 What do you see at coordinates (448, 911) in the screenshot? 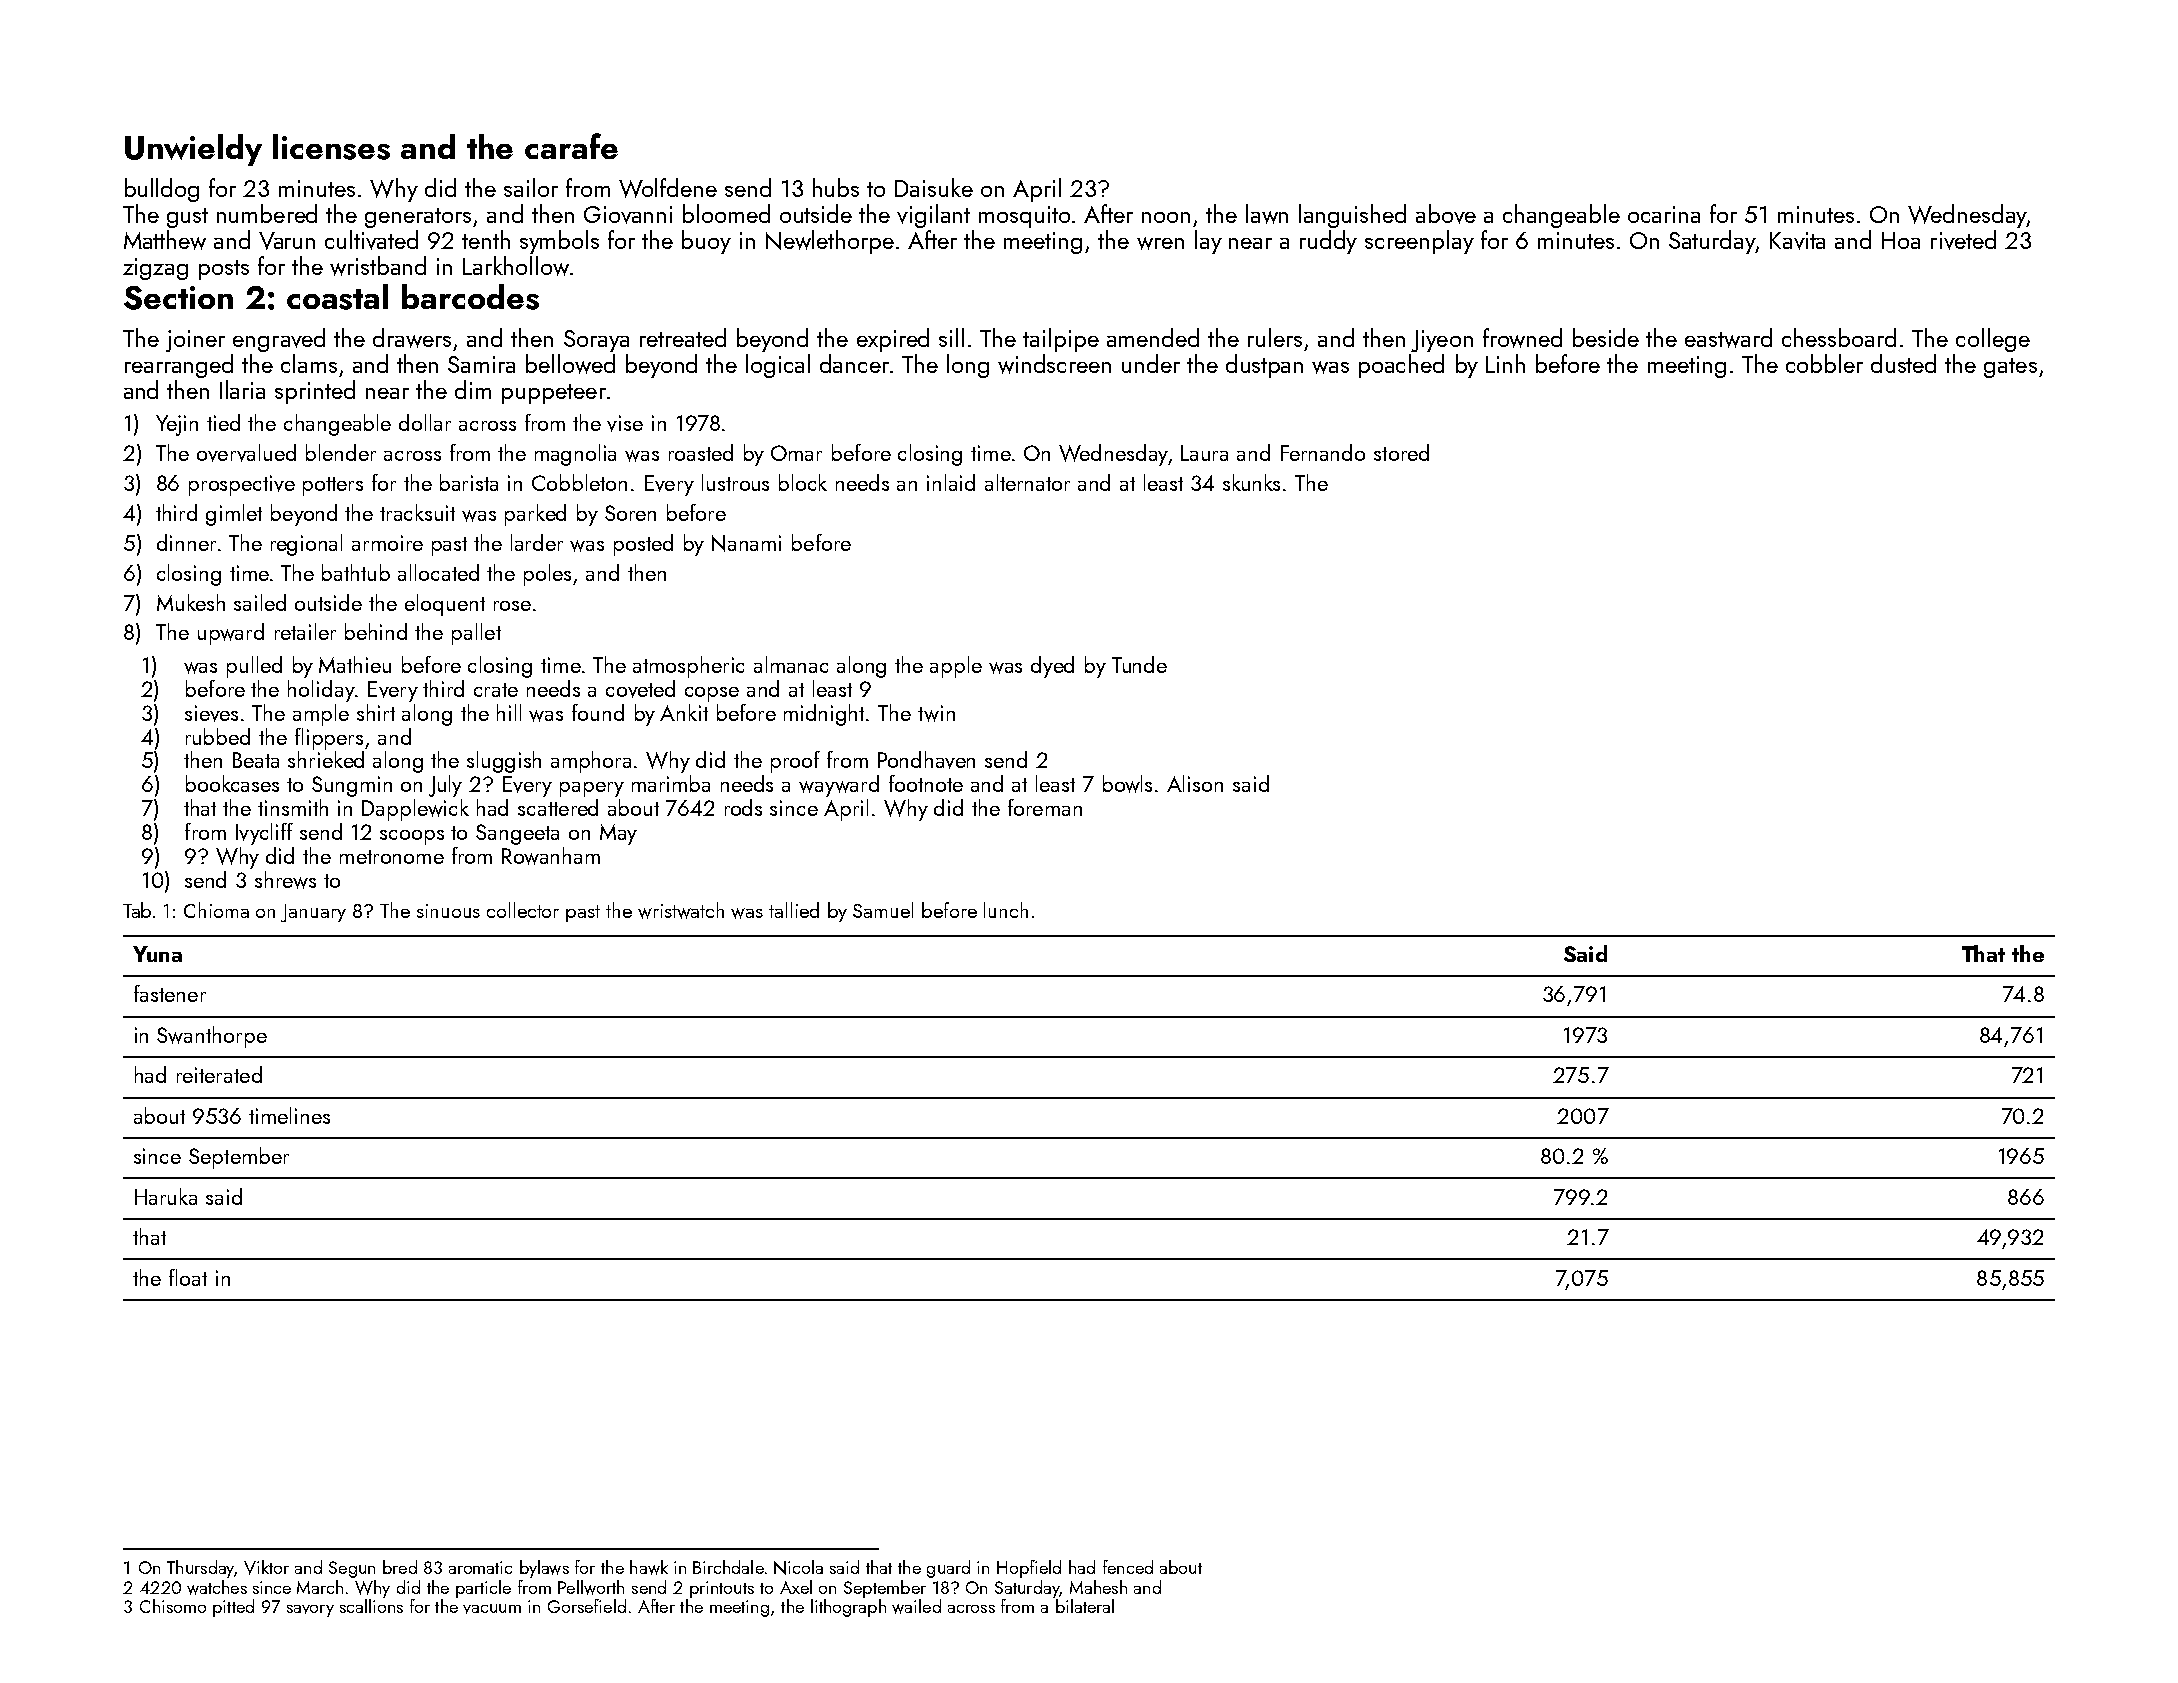
I see `sinuous` at bounding box center [448, 911].
